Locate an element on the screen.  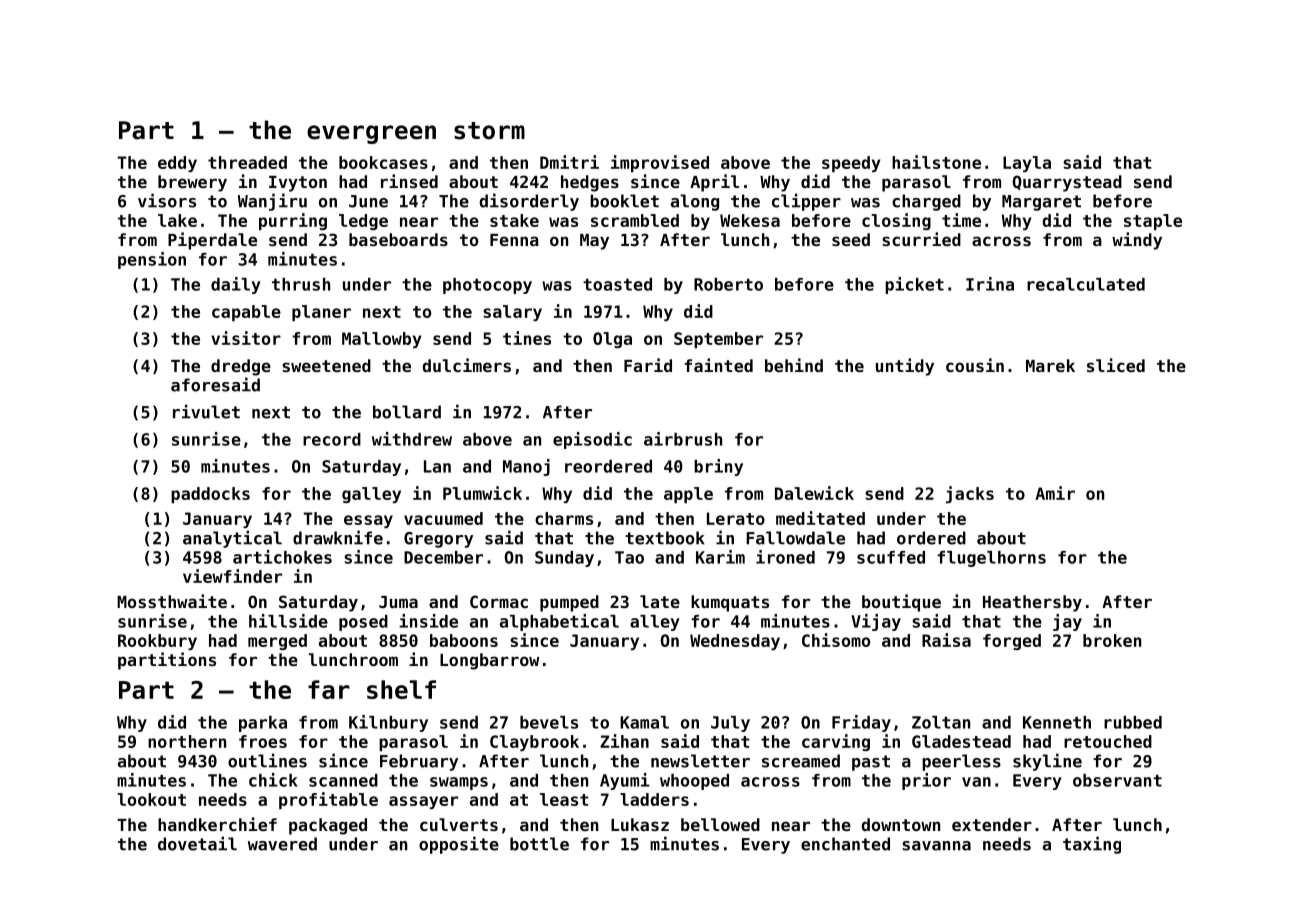
Vijay is located at coordinates (876, 622).
